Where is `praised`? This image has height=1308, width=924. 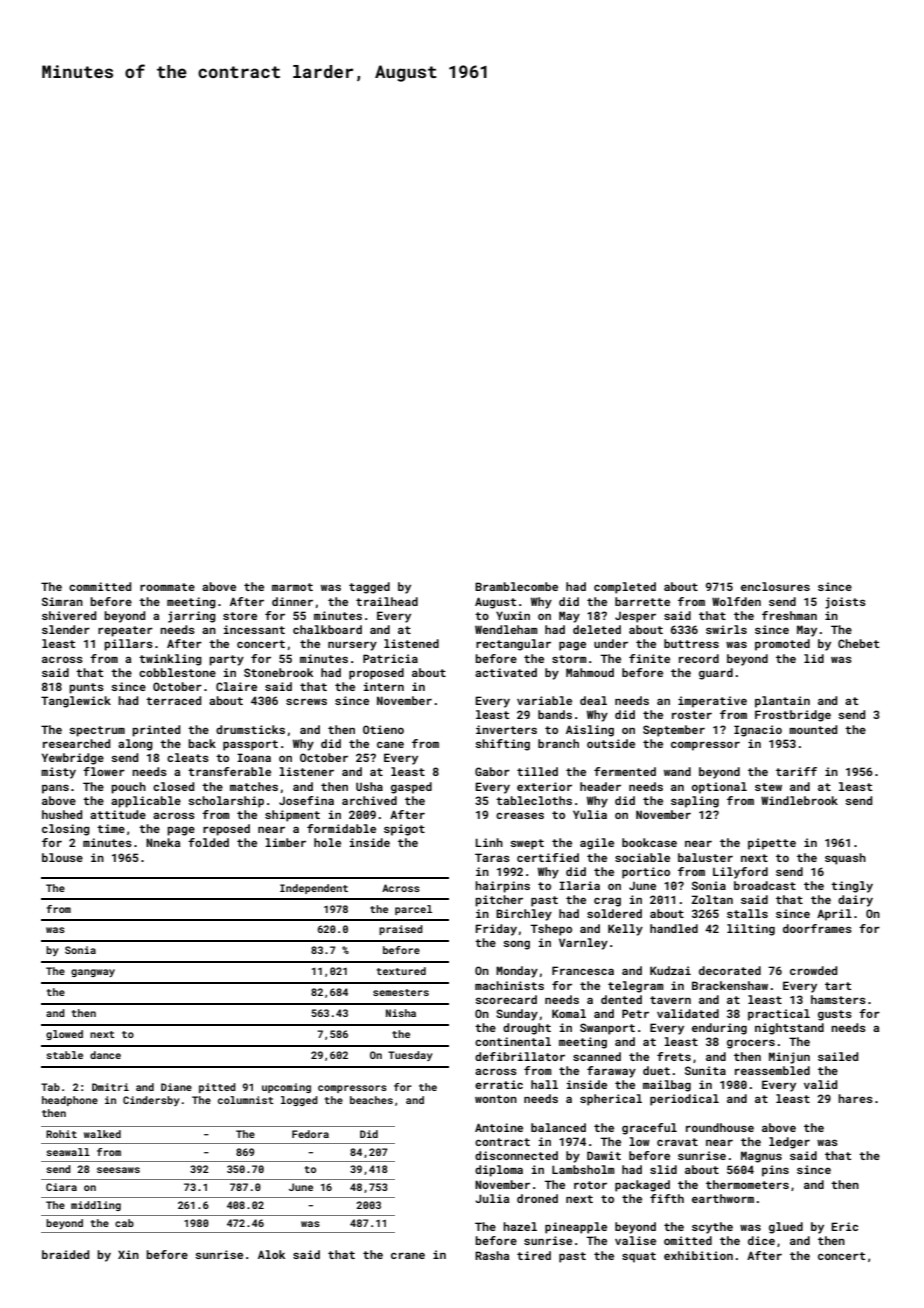
praised is located at coordinates (401, 930).
